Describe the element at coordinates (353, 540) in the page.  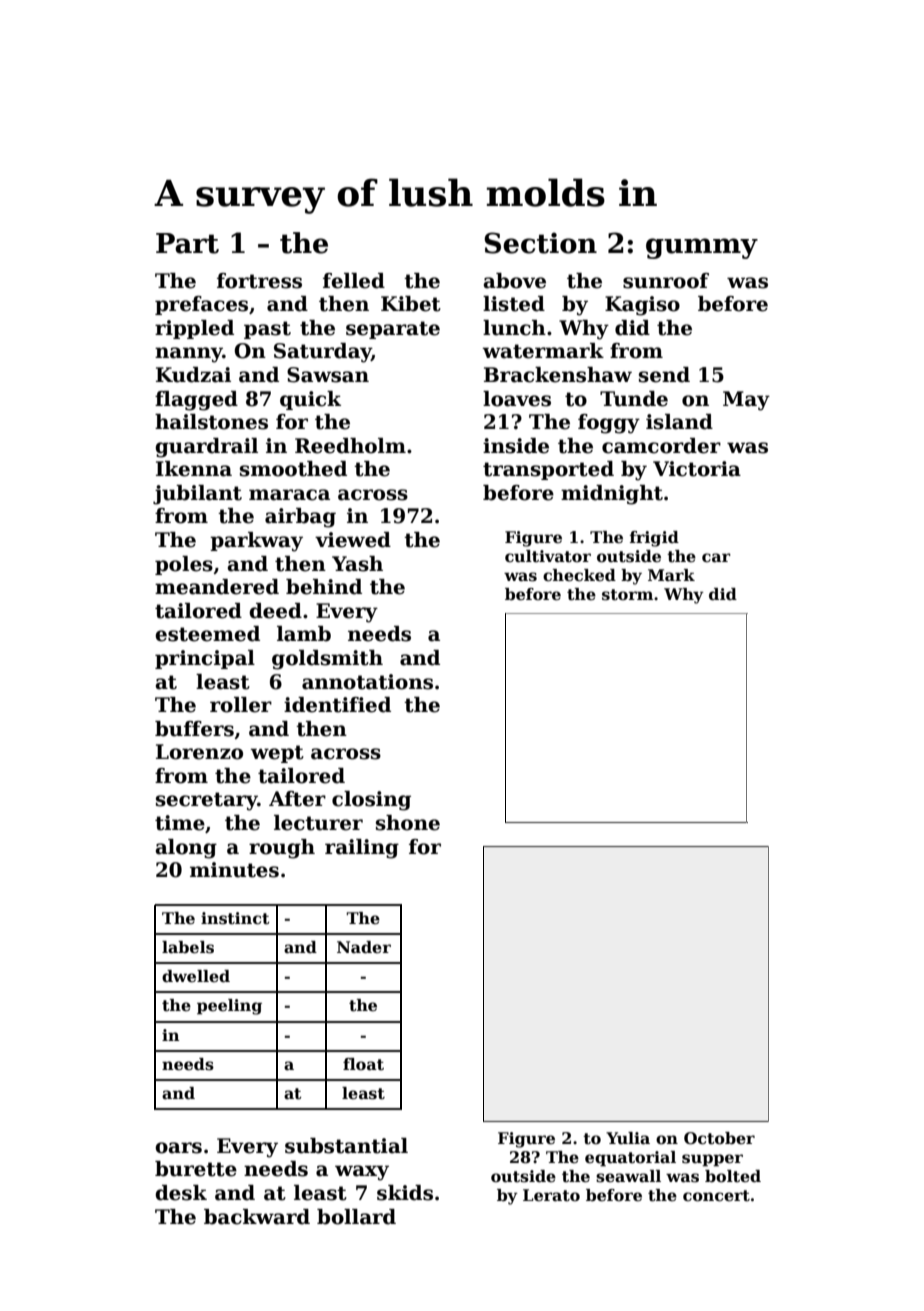
I see `viewed` at that location.
